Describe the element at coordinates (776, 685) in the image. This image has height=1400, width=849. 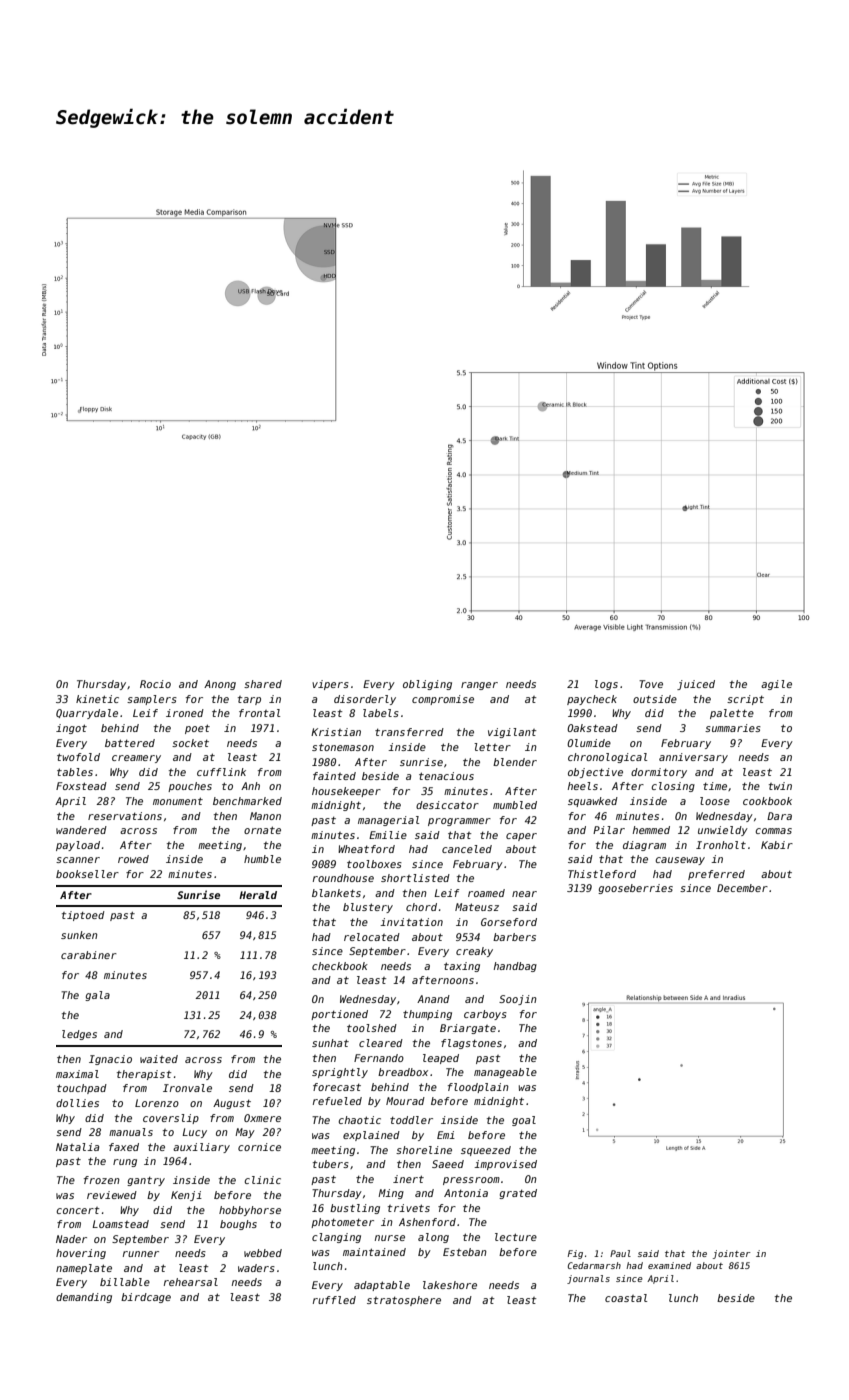
I see `agile` at that location.
